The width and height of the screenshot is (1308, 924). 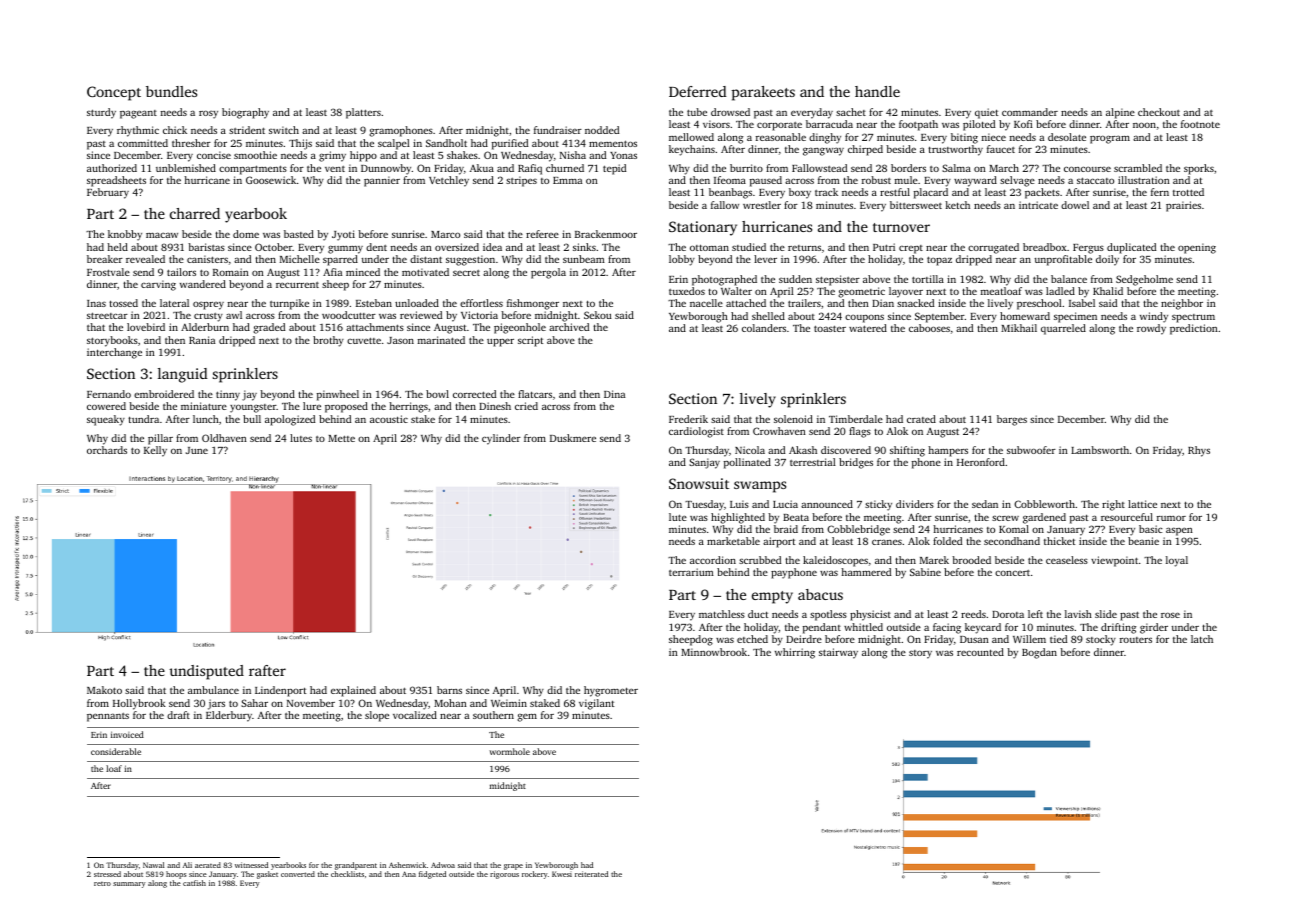 I want to click on undisputed, so click(x=206, y=672).
